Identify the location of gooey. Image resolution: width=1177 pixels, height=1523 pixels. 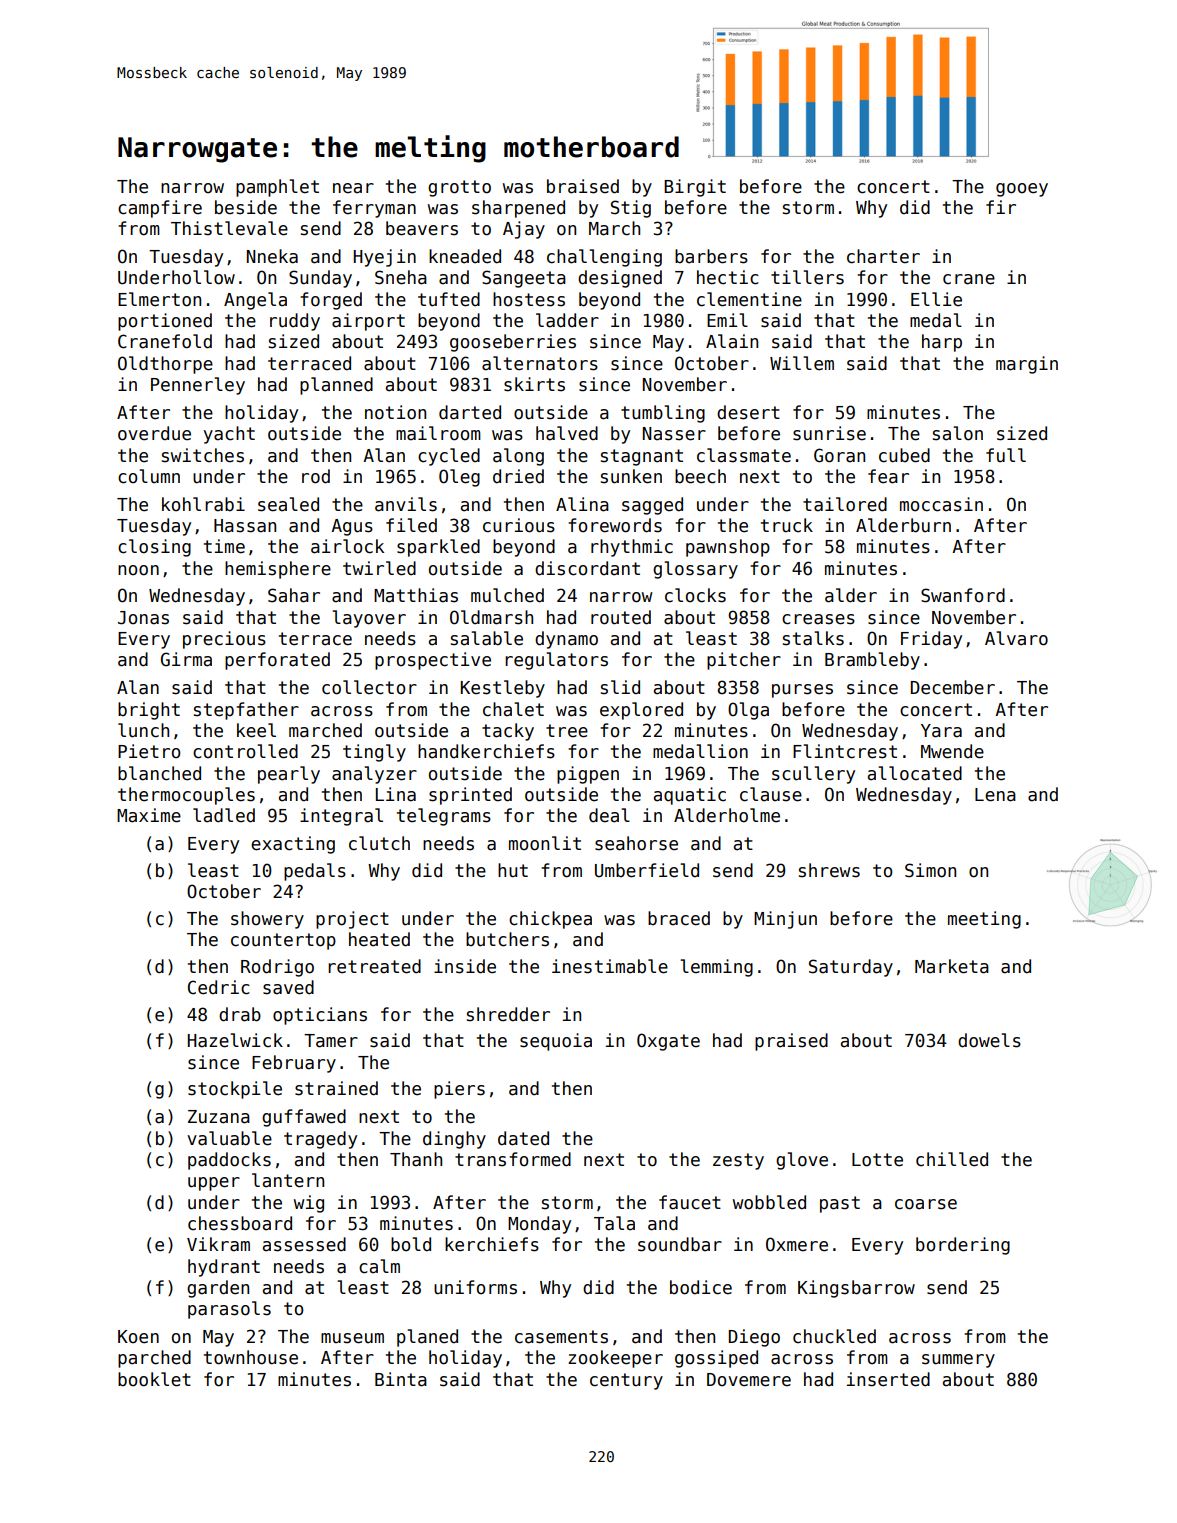
(1022, 190).
